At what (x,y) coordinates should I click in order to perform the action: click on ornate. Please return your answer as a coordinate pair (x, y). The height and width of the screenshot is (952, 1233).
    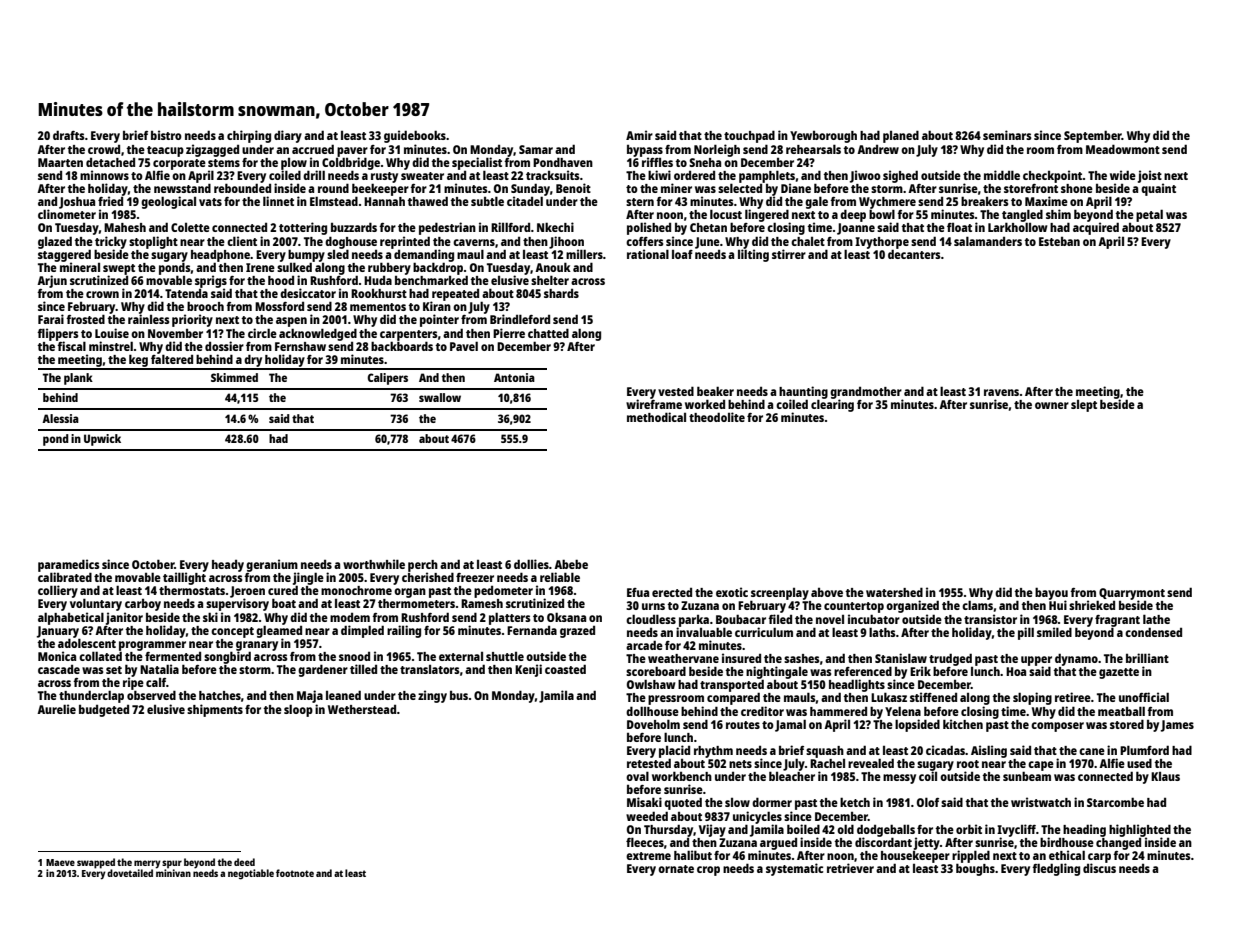
    Looking at the image, I should click on (676, 869).
